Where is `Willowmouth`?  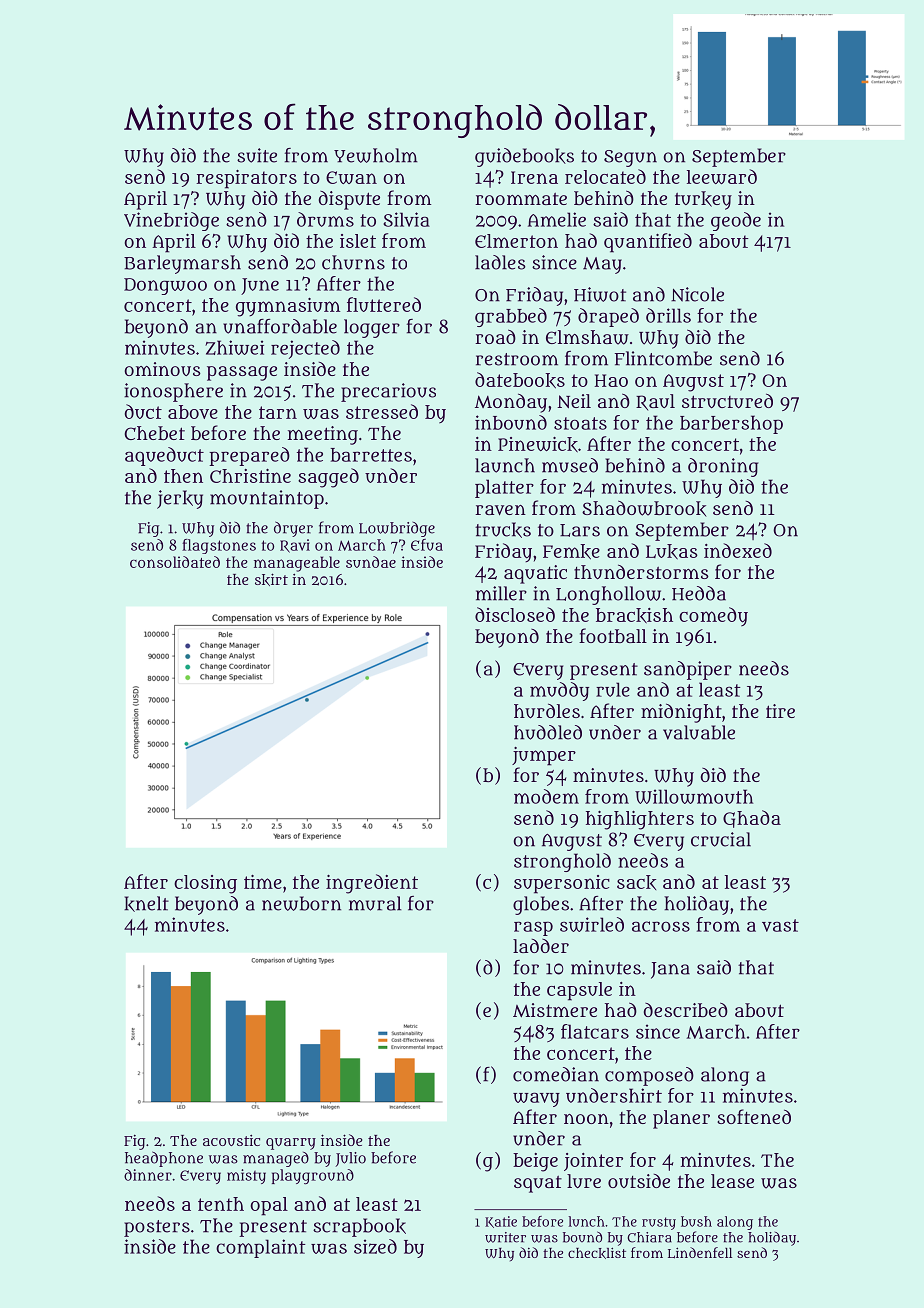 Willowmouth is located at coordinates (694, 796).
